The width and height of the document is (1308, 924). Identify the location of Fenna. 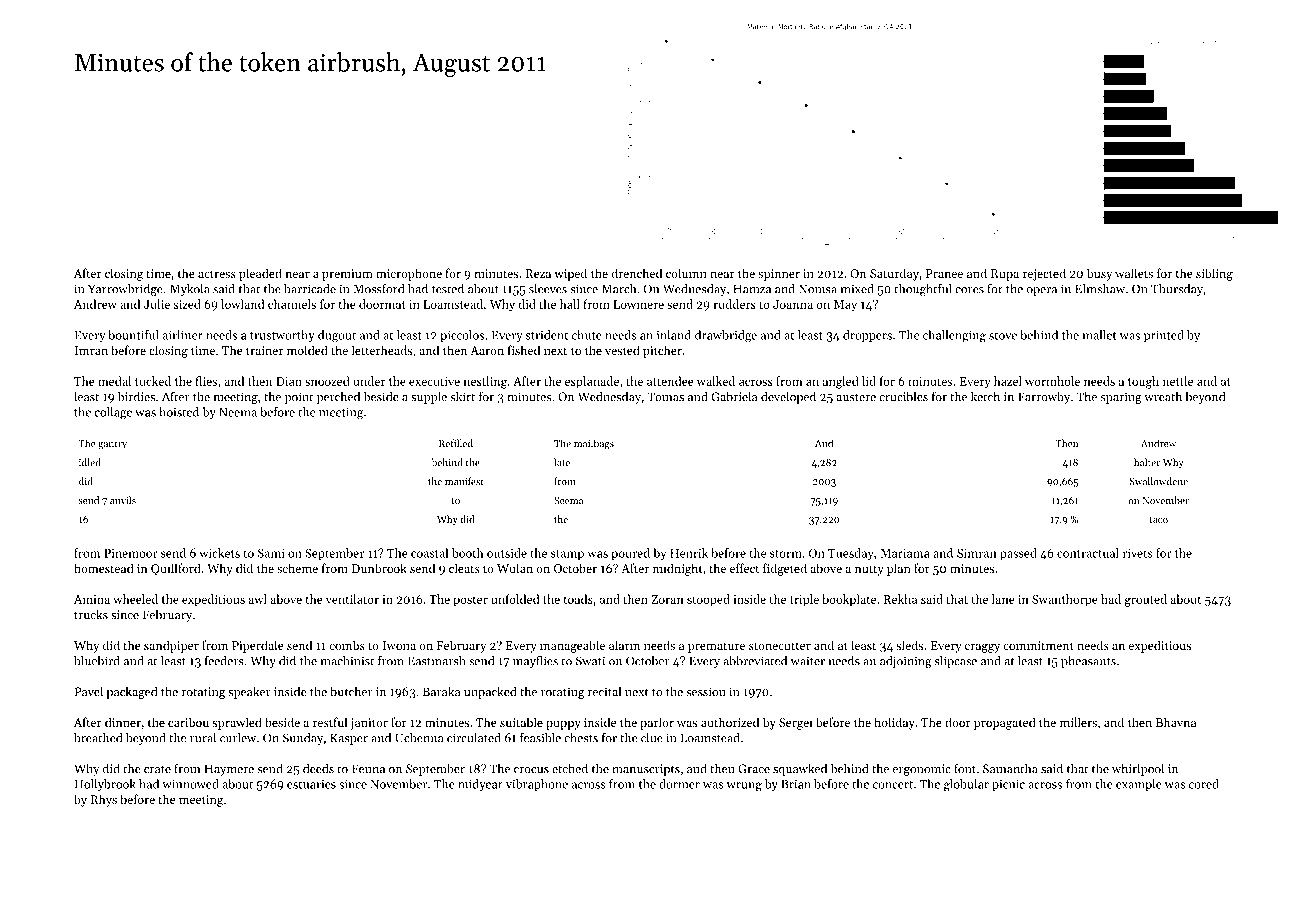
(368, 769).
